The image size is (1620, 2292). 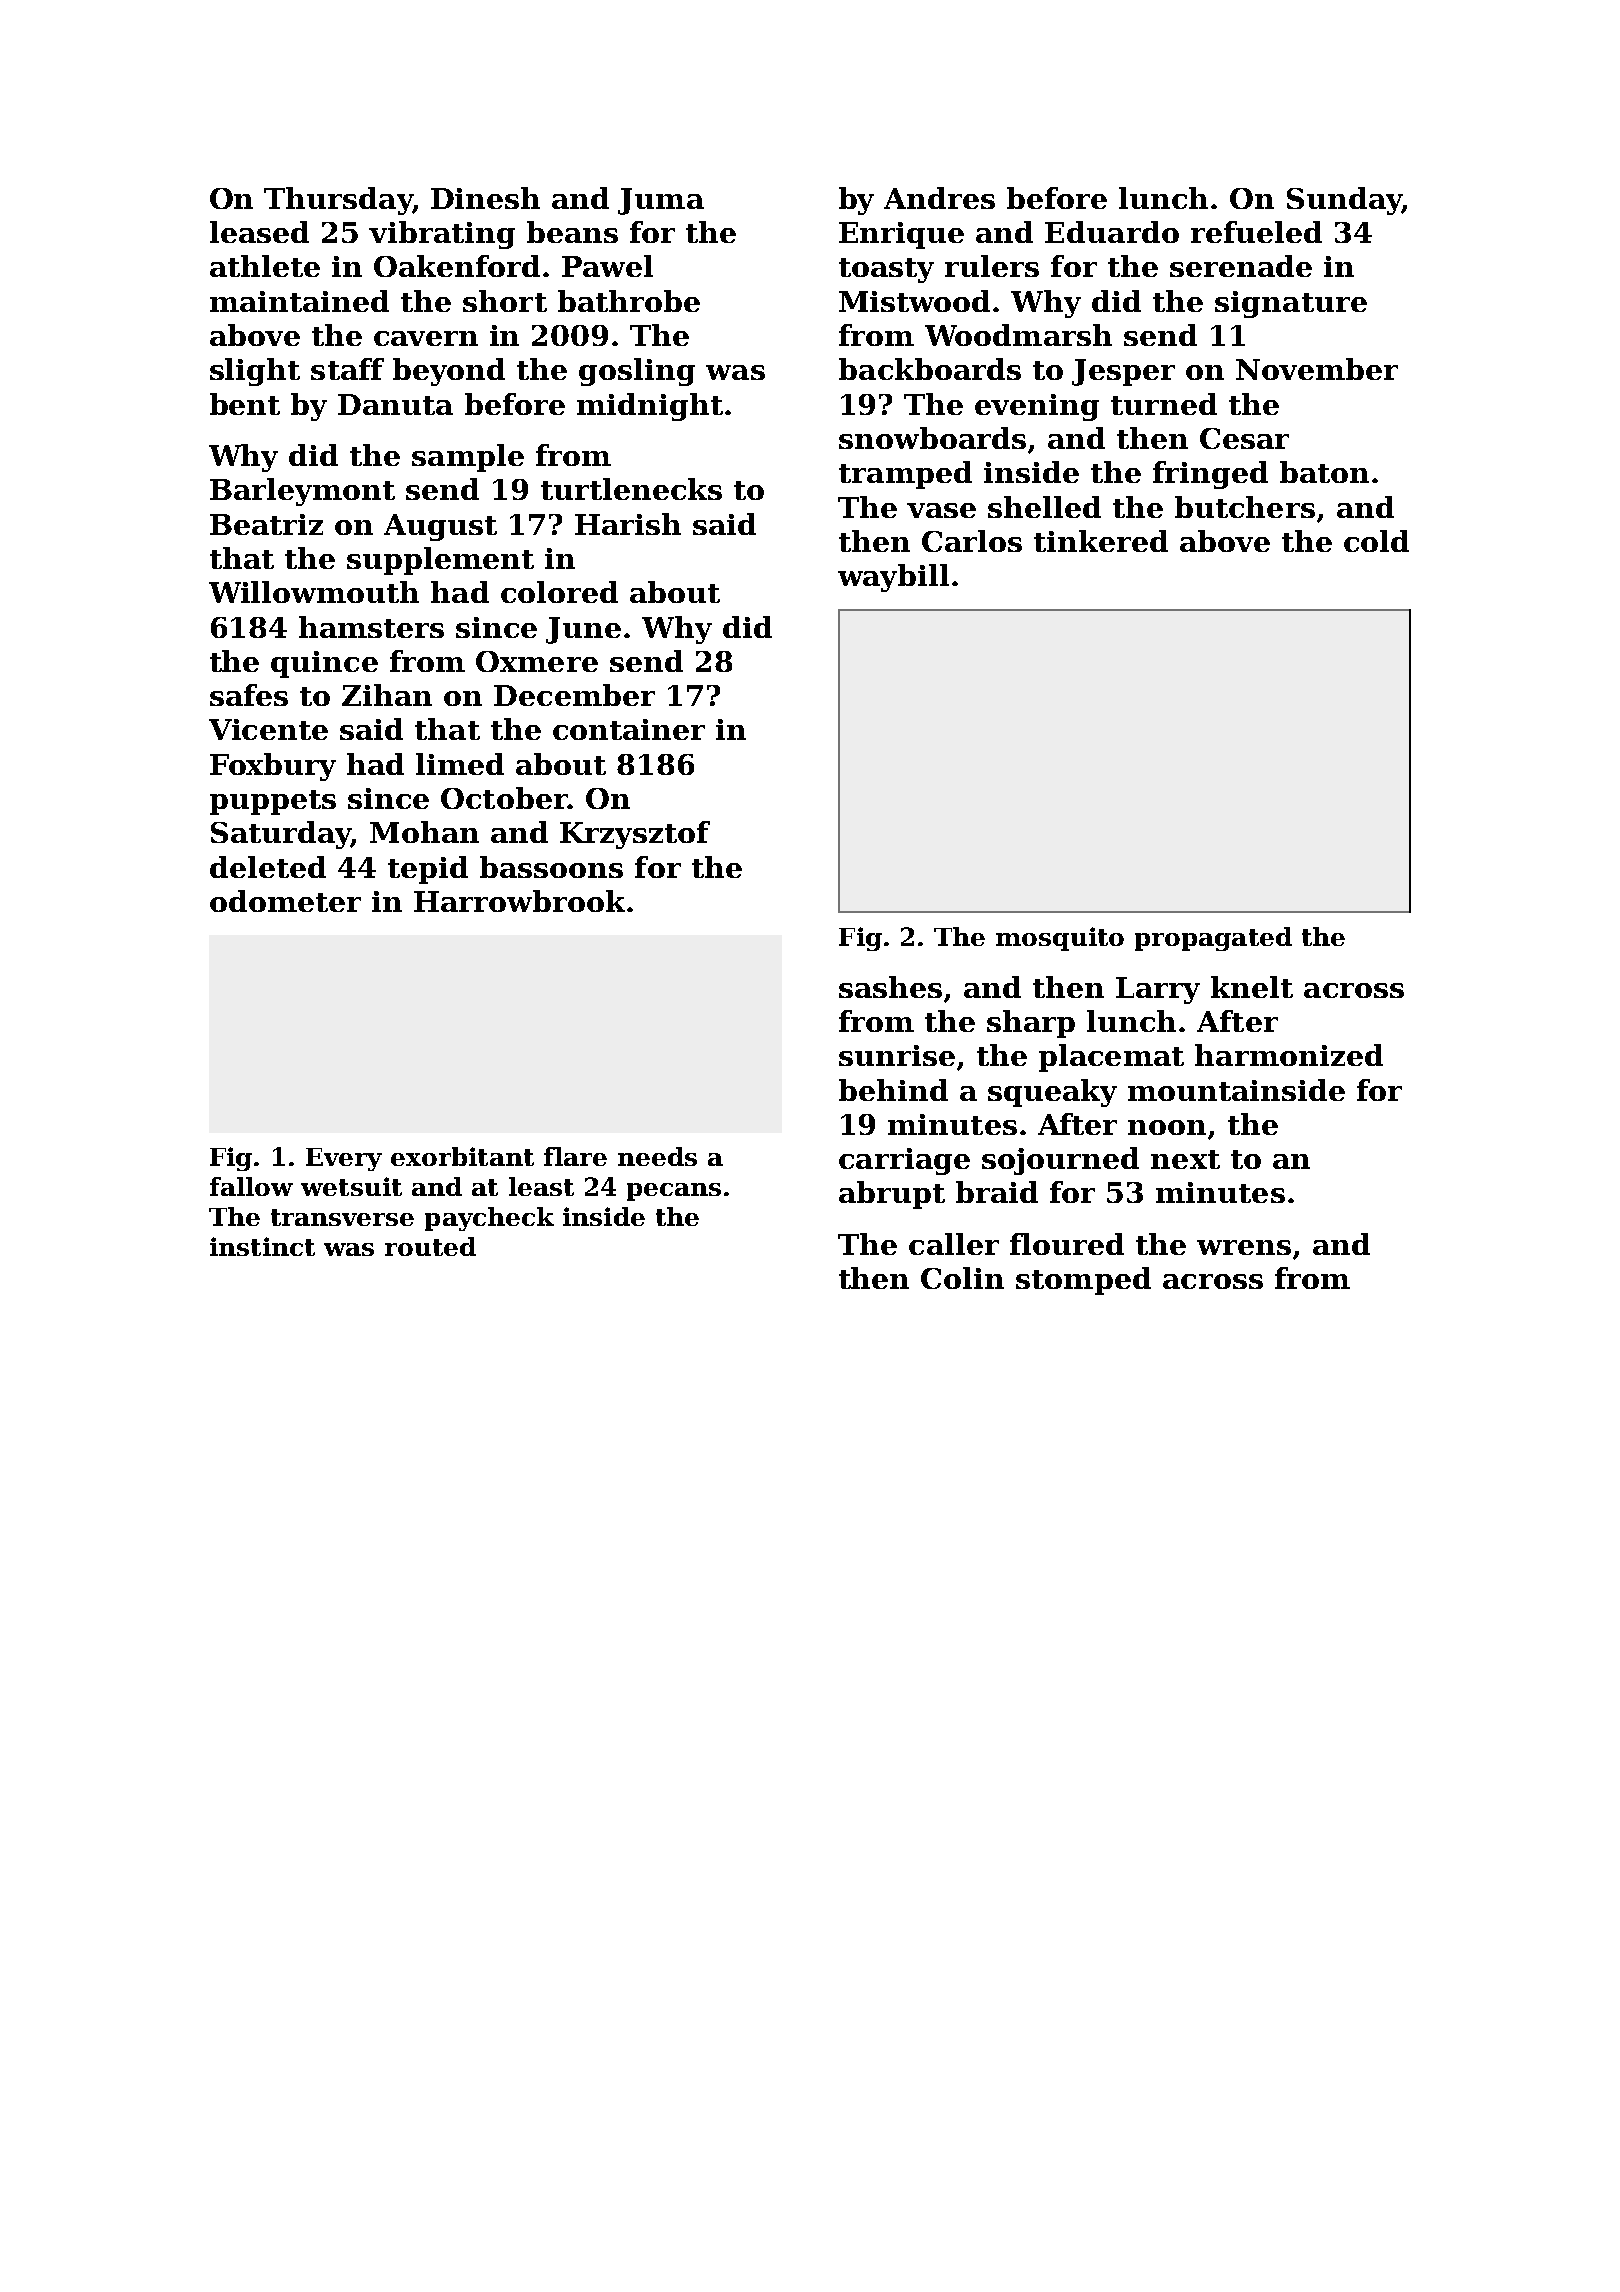 What do you see at coordinates (1037, 407) in the page?
I see `evening` at bounding box center [1037, 407].
